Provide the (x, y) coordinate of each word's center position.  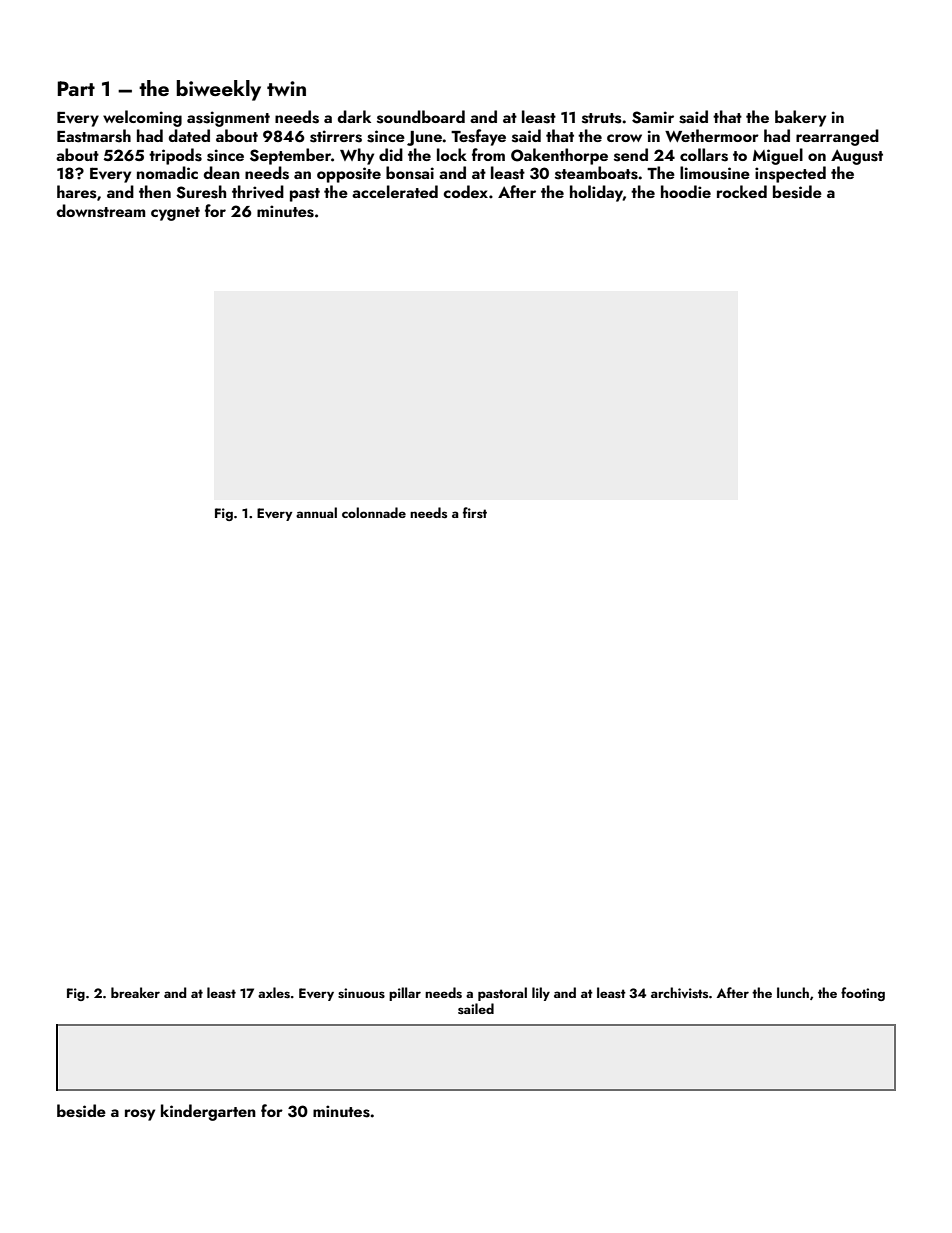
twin (286, 88)
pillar (405, 994)
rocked (742, 191)
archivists (679, 992)
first (475, 512)
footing (863, 994)
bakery (800, 118)
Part (76, 88)
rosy (140, 1115)
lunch (793, 992)
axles (274, 992)
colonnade (374, 512)
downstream (101, 211)
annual (316, 512)
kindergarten (208, 1112)
